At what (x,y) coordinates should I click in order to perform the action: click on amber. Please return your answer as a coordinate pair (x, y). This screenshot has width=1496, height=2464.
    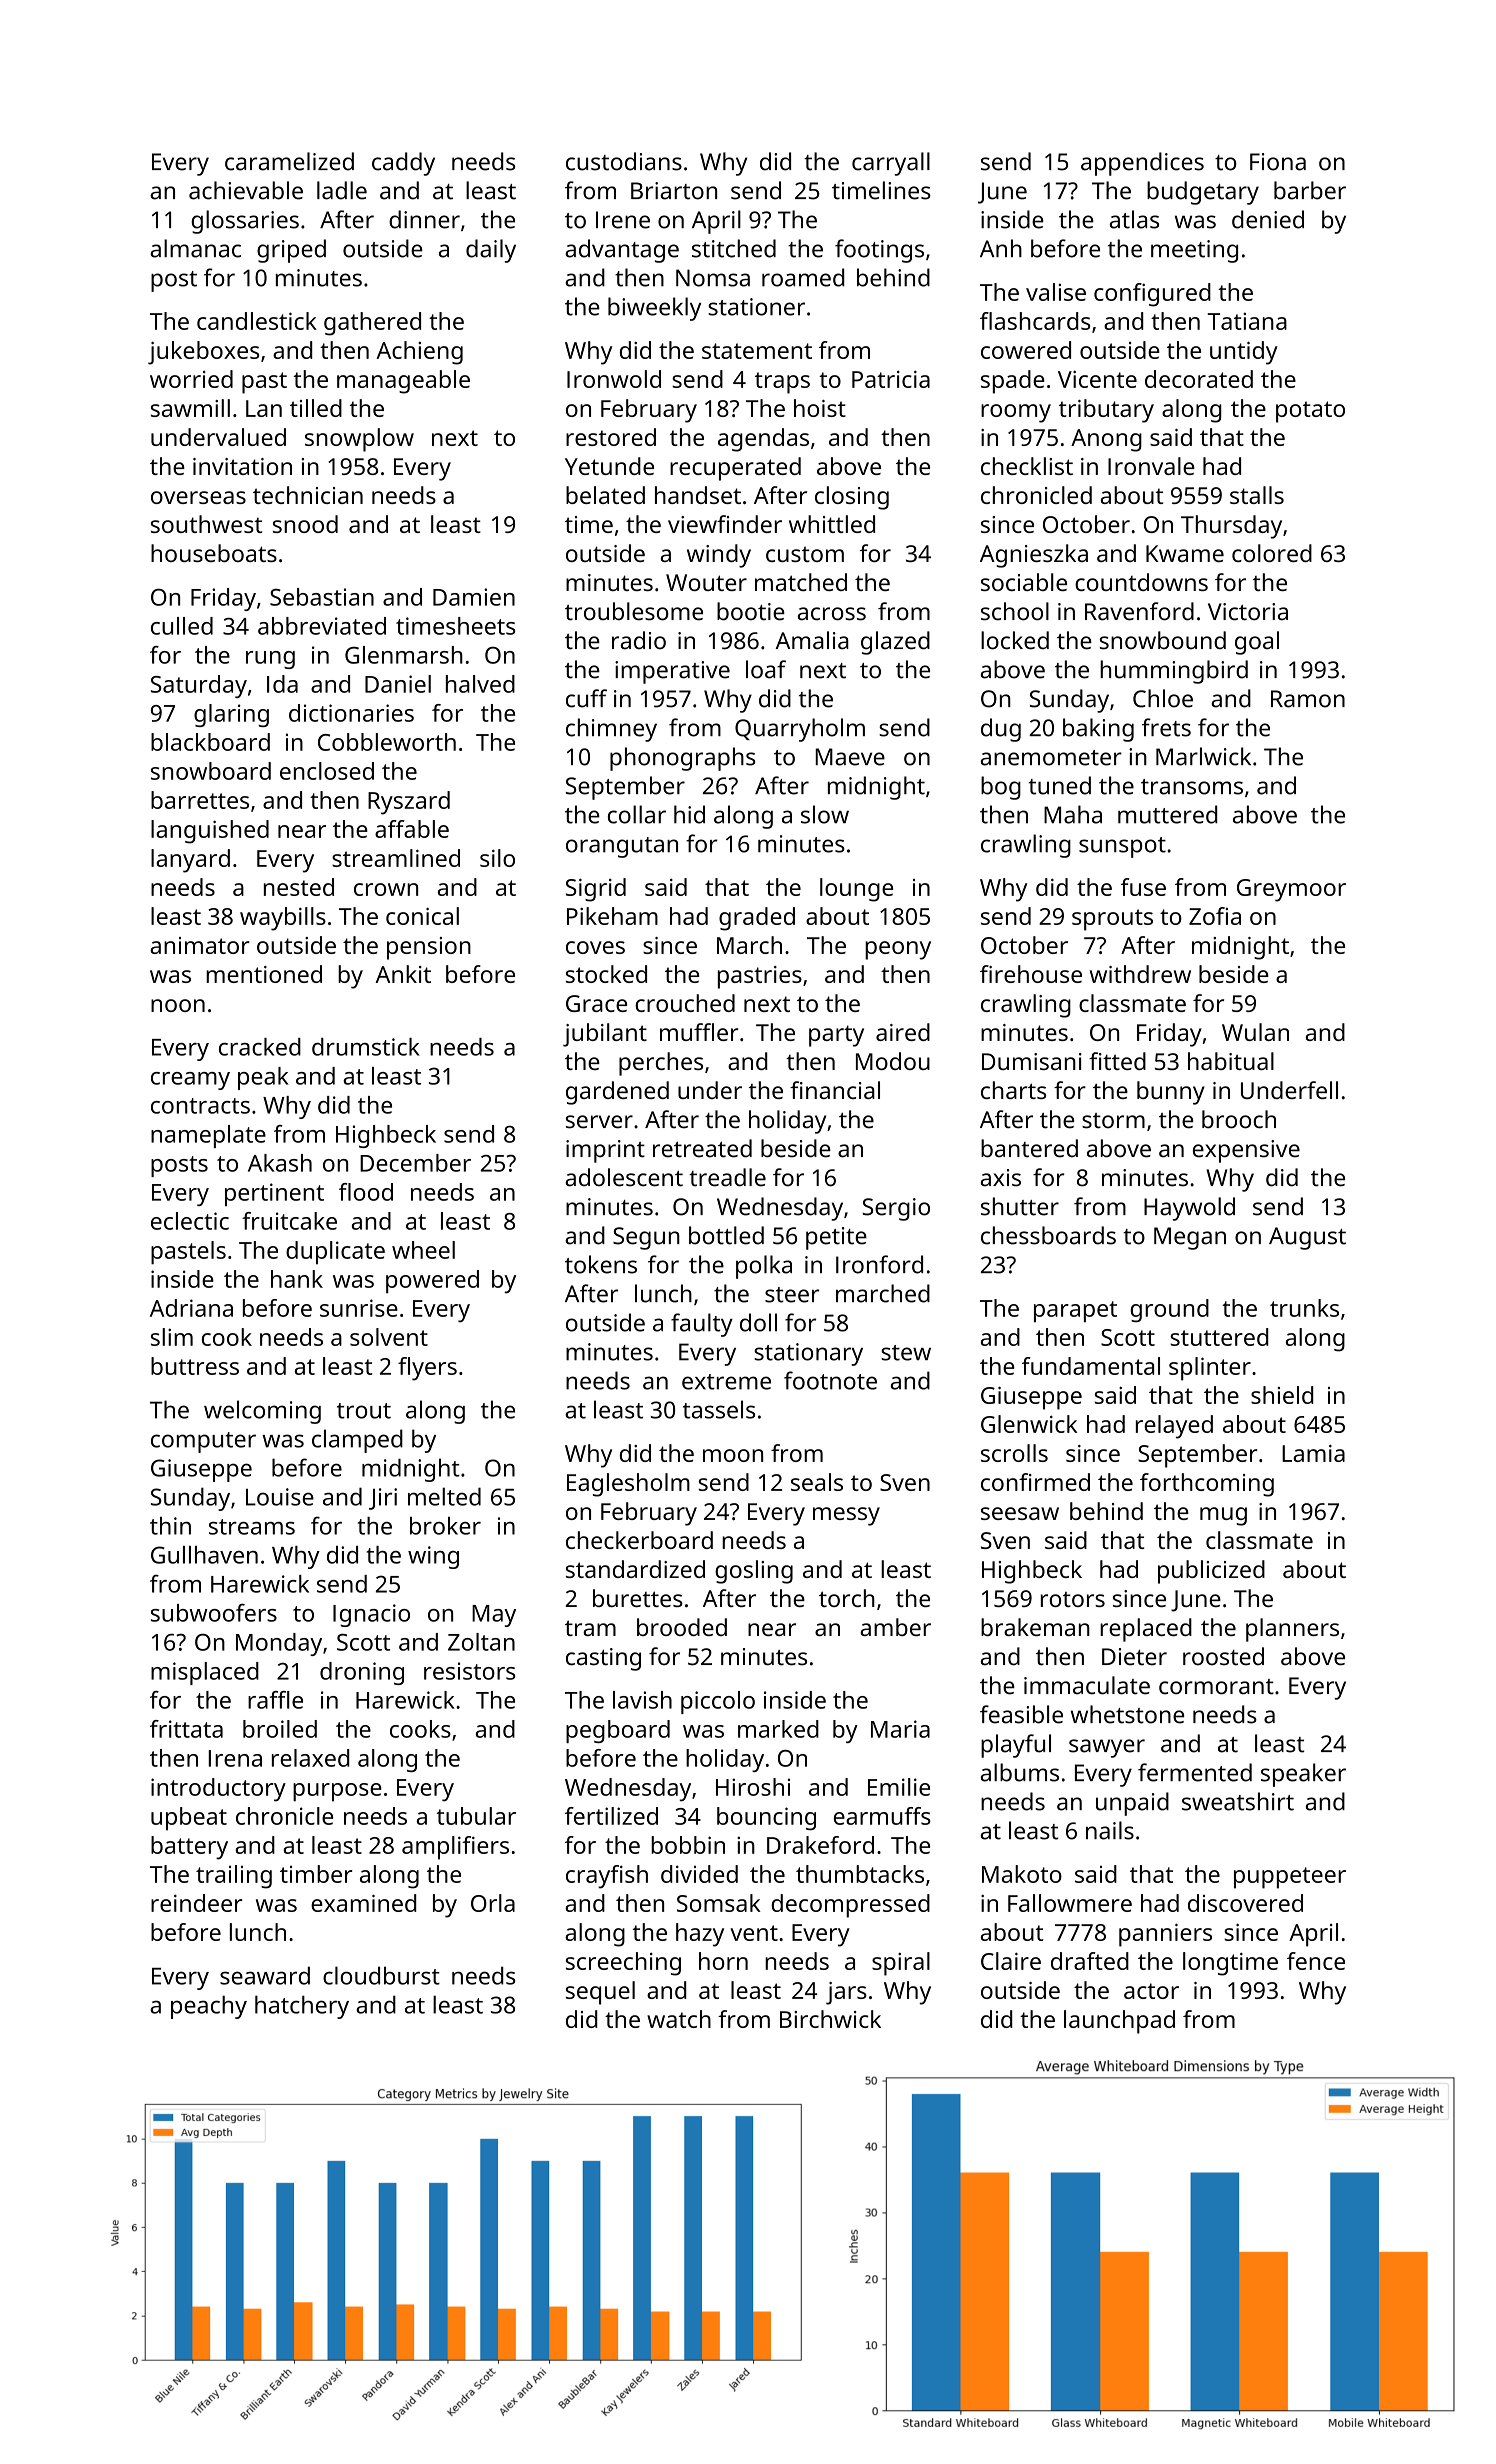
    Looking at the image, I should click on (895, 1627).
